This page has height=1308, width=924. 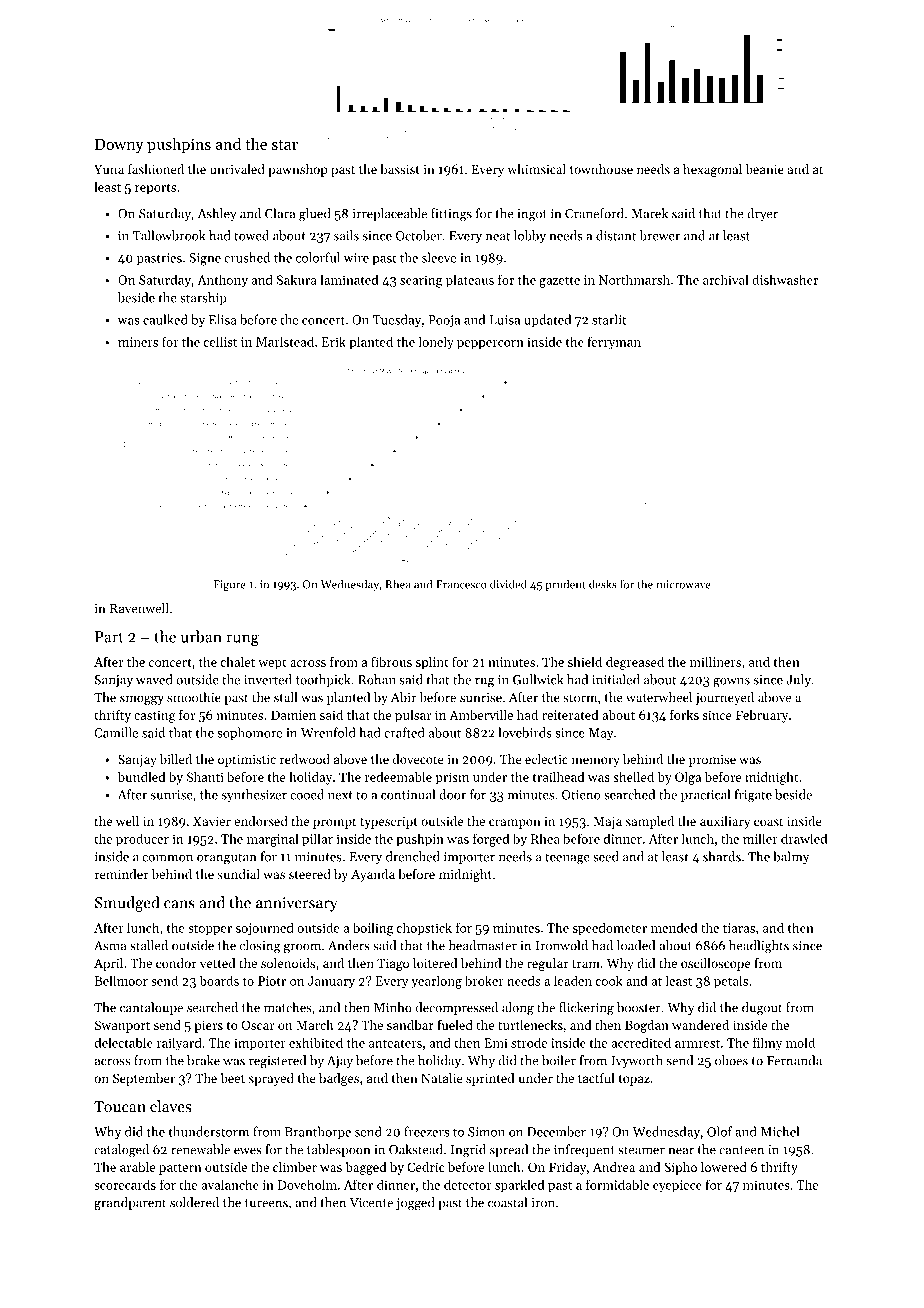 I want to click on dugout, so click(x=762, y=1009).
